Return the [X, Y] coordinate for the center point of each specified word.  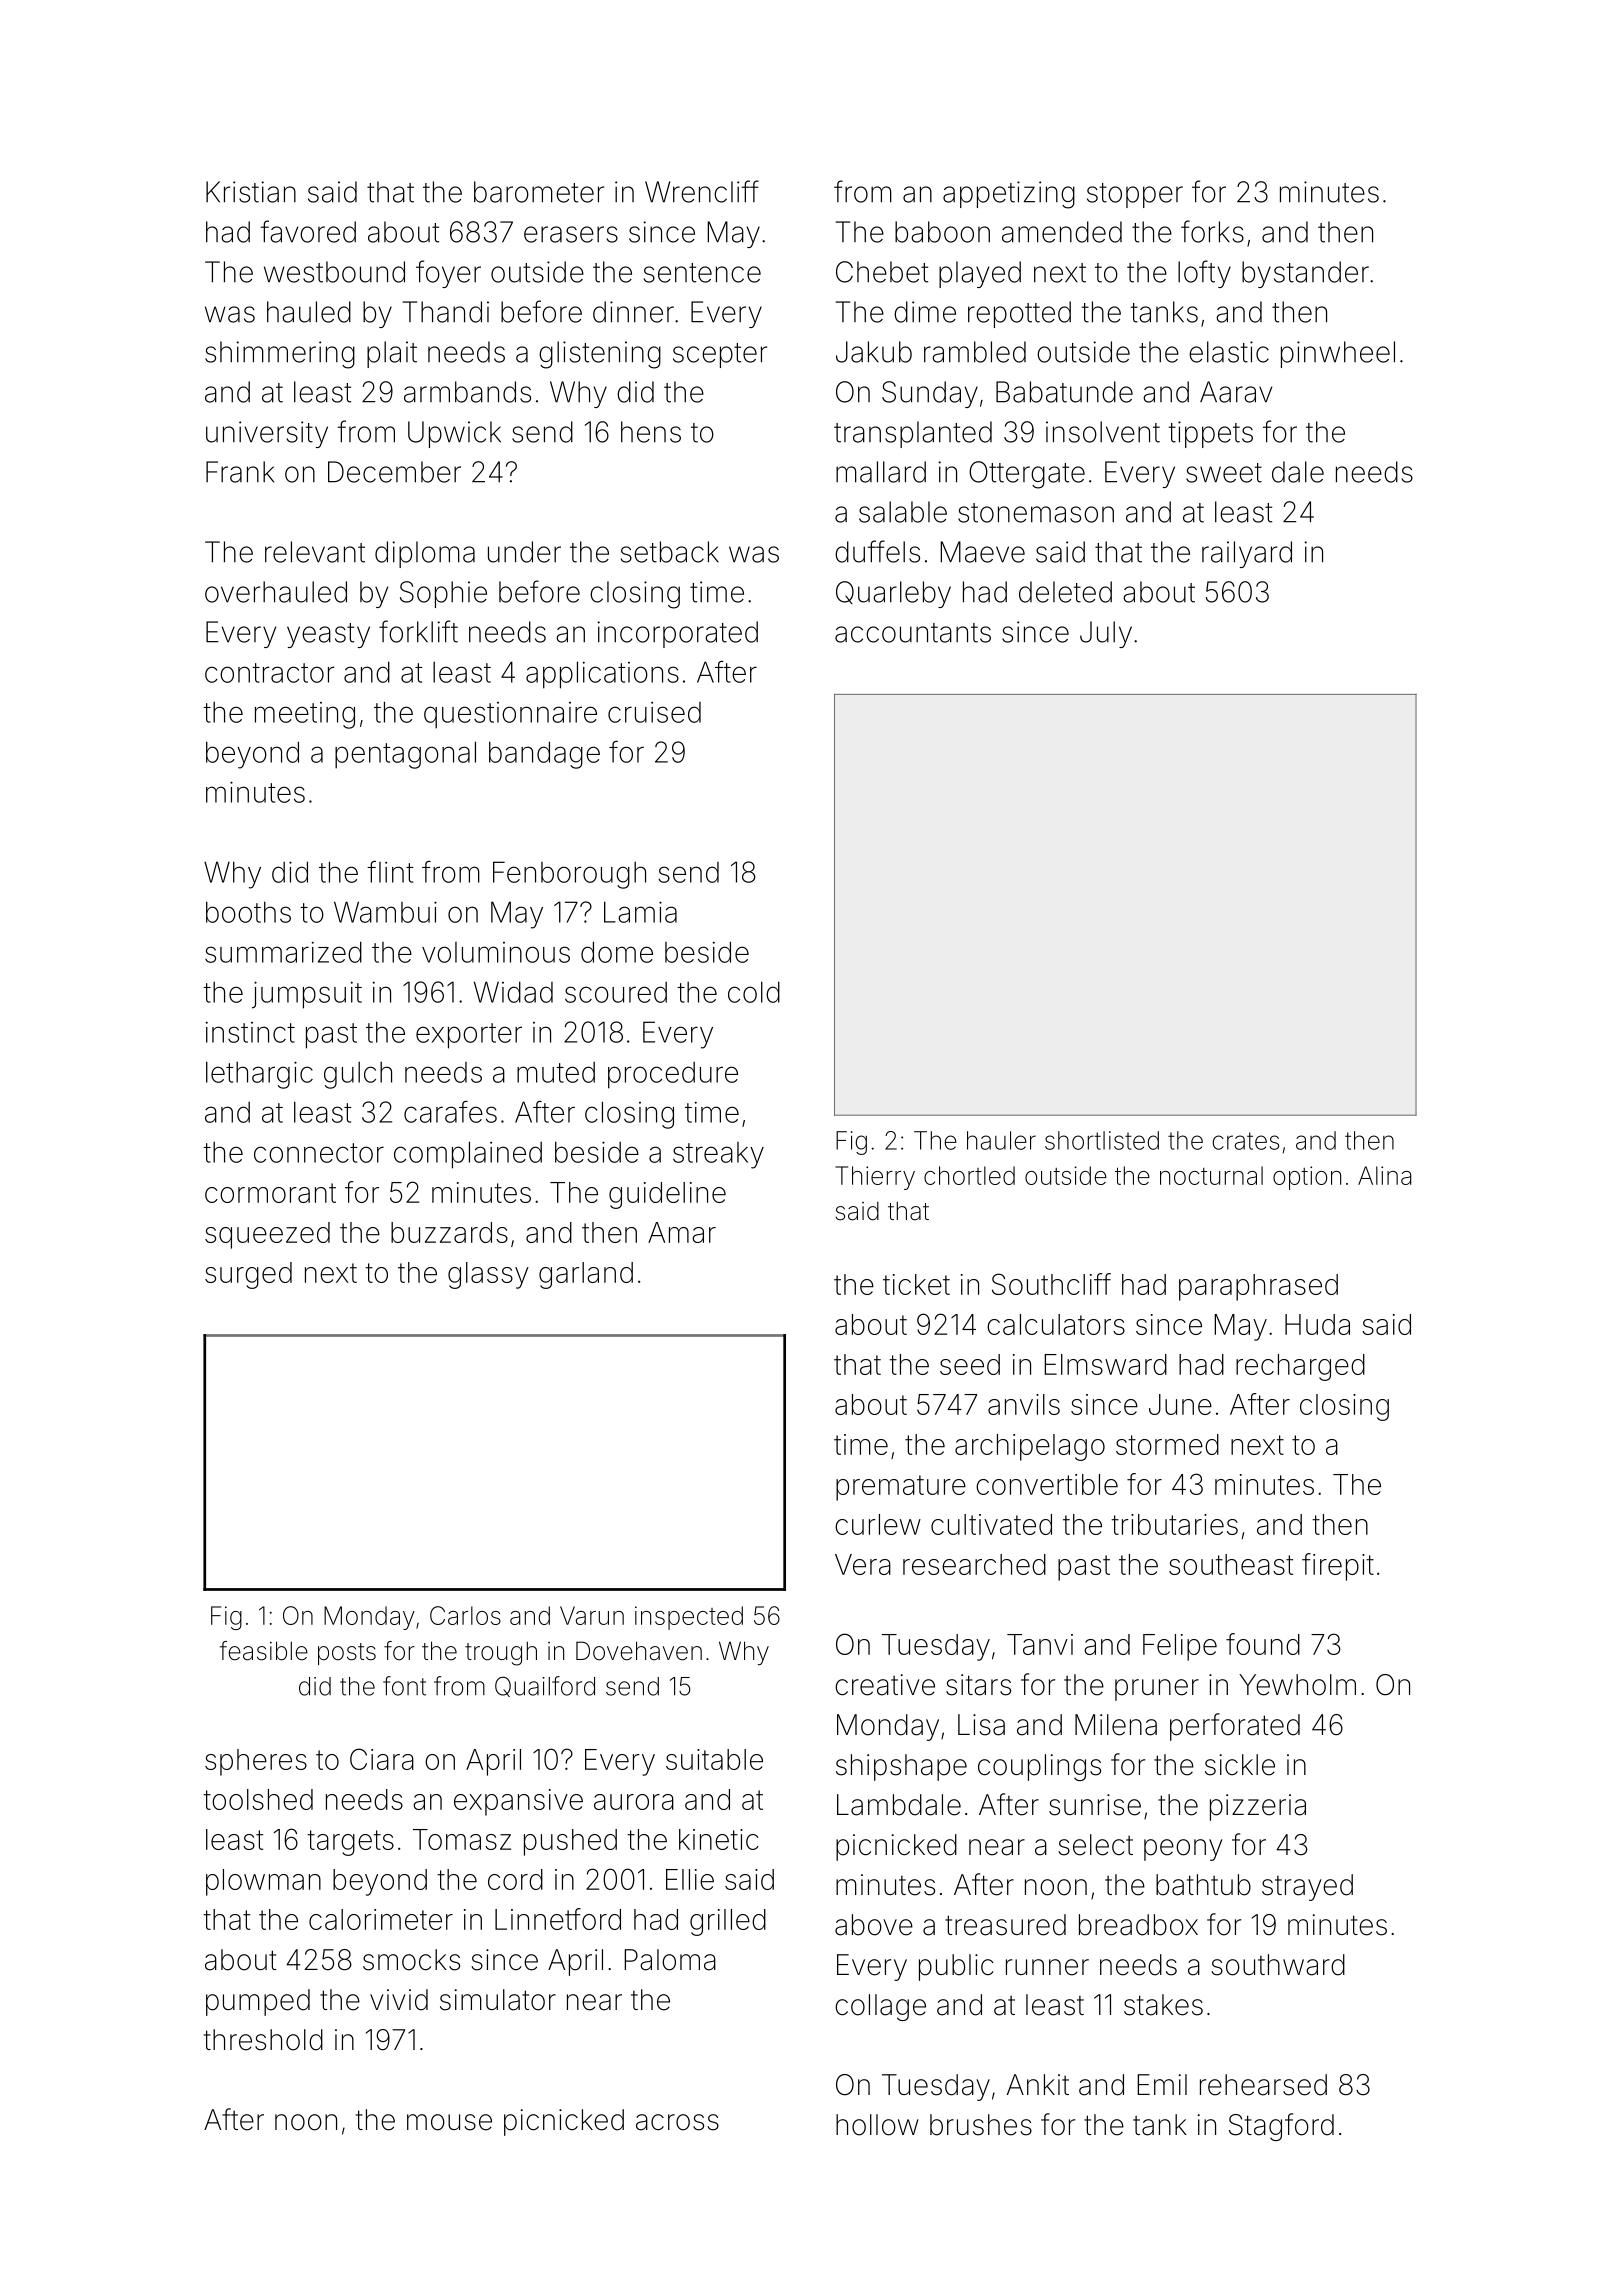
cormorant [270, 1193]
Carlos [465, 1615]
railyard [1247, 554]
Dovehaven [639, 1651]
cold [754, 992]
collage [880, 2007]
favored [308, 231]
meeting [305, 715]
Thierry [875, 1178]
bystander [1305, 274]
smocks [411, 1960]
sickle [1240, 1765]
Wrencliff [702, 191]
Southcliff [1051, 1284]
